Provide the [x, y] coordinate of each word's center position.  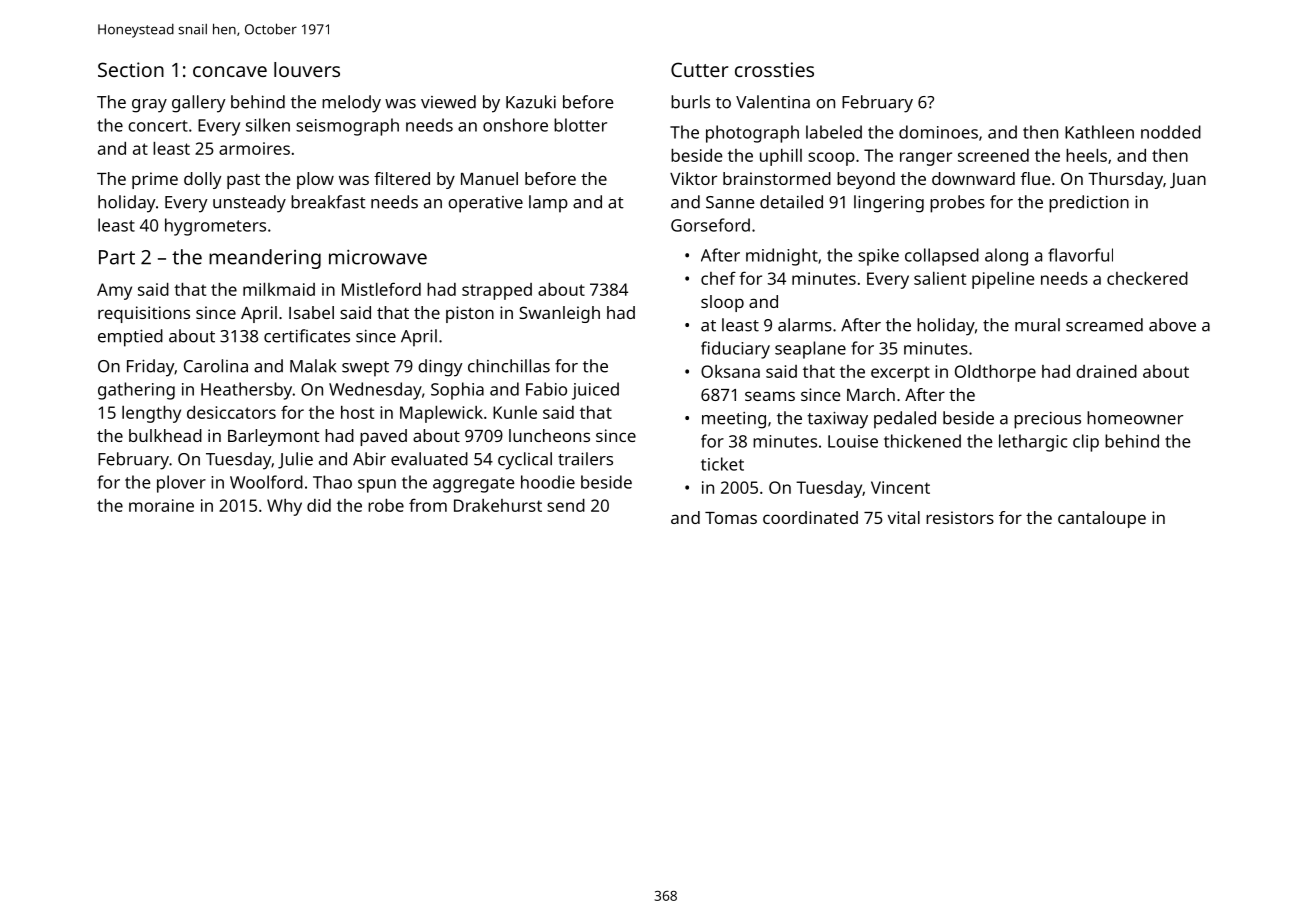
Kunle [515, 412]
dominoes [938, 132]
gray [149, 106]
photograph [752, 134]
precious [1047, 420]
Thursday [1125, 180]
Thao [332, 482]
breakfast [328, 202]
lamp [548, 204]
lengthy [151, 414]
